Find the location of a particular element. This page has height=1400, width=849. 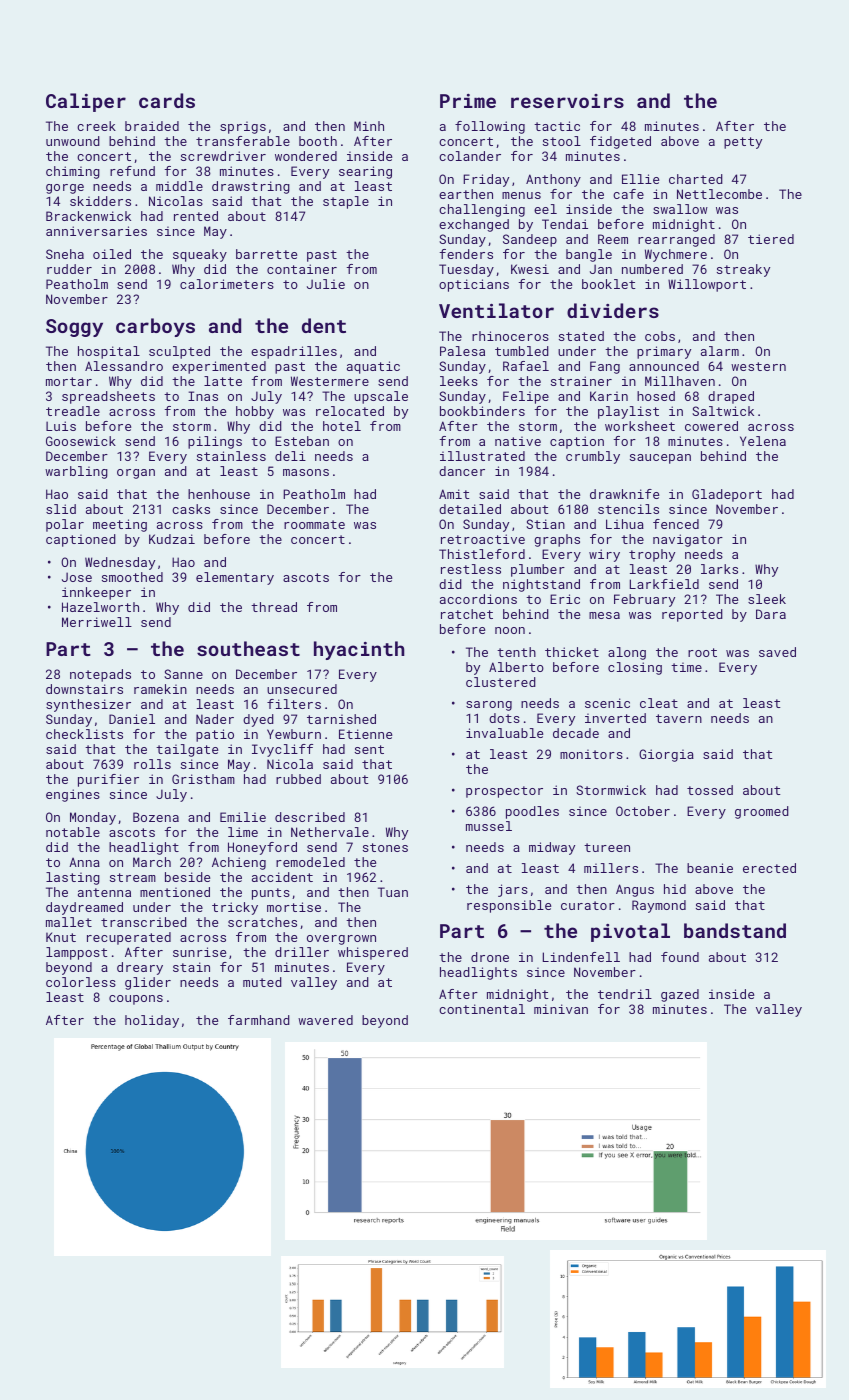

farmhand is located at coordinates (259, 1020).
